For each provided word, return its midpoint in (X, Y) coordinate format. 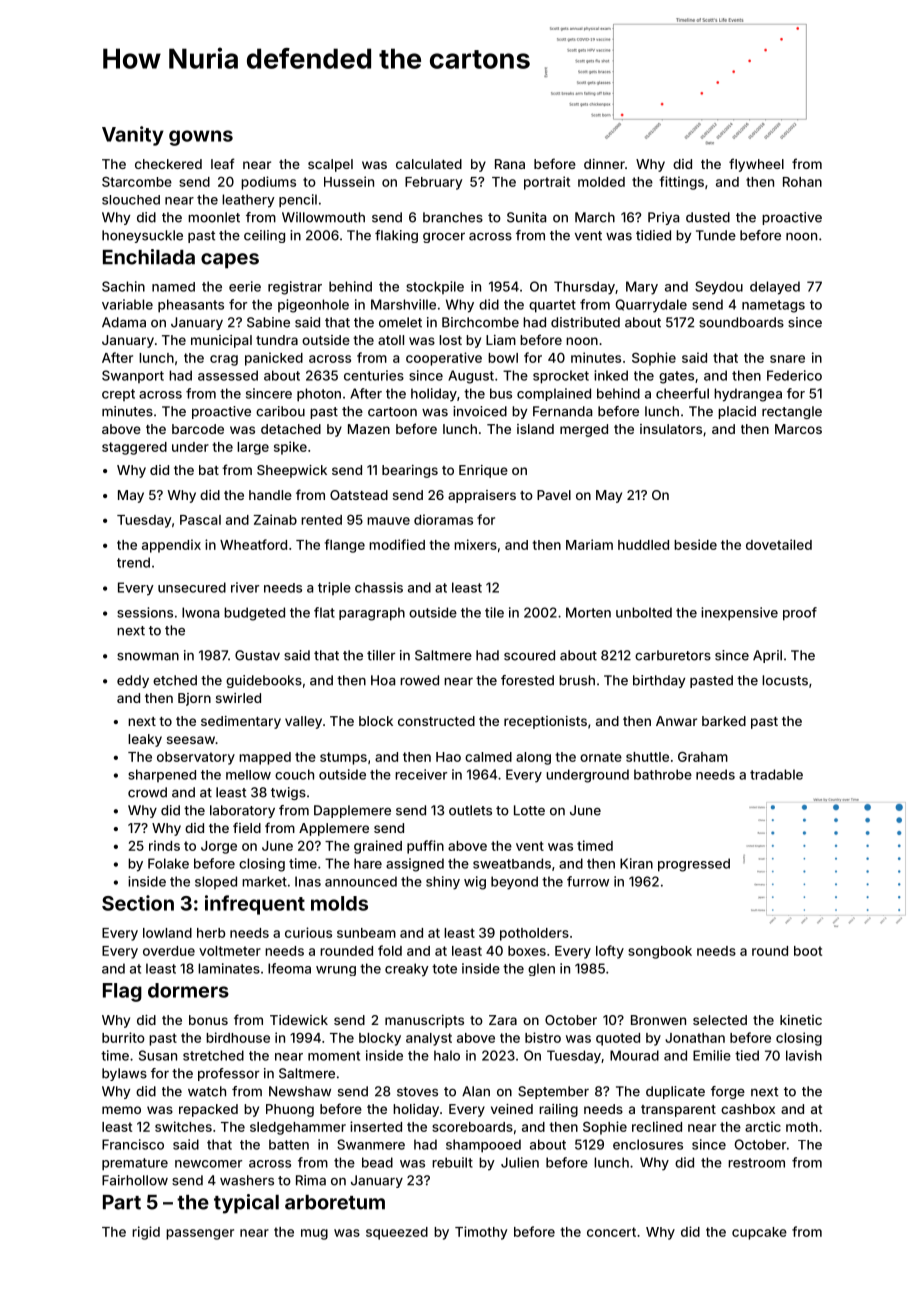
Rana (510, 164)
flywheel (756, 165)
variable (127, 304)
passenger (200, 1234)
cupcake (759, 1233)
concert (611, 1232)
